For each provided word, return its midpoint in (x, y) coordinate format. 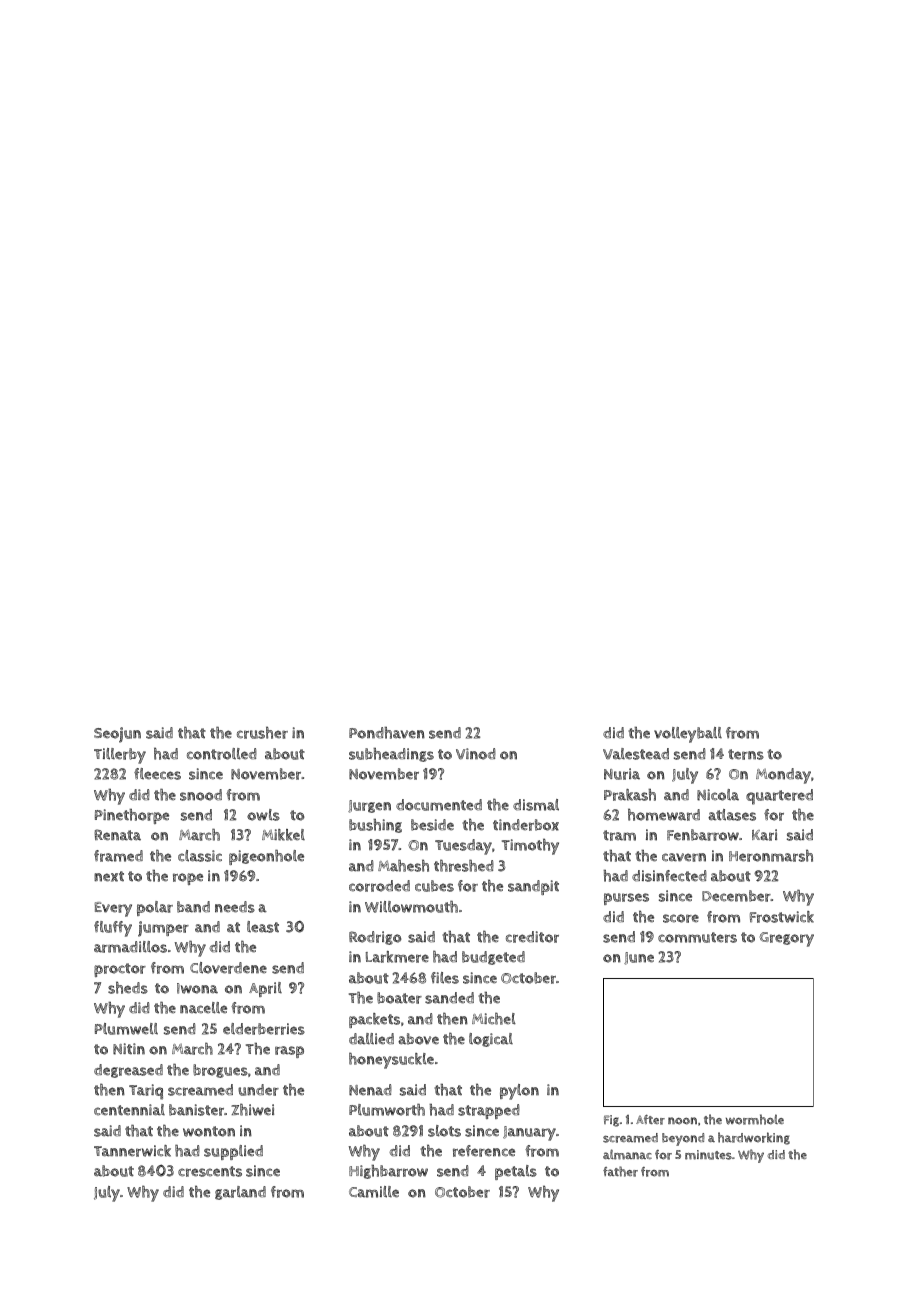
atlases (732, 815)
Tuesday (463, 847)
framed (118, 856)
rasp (289, 1052)
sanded (449, 998)
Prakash (630, 795)
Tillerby (120, 756)
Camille (374, 1192)
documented (439, 805)
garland (240, 1193)
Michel (494, 1018)
